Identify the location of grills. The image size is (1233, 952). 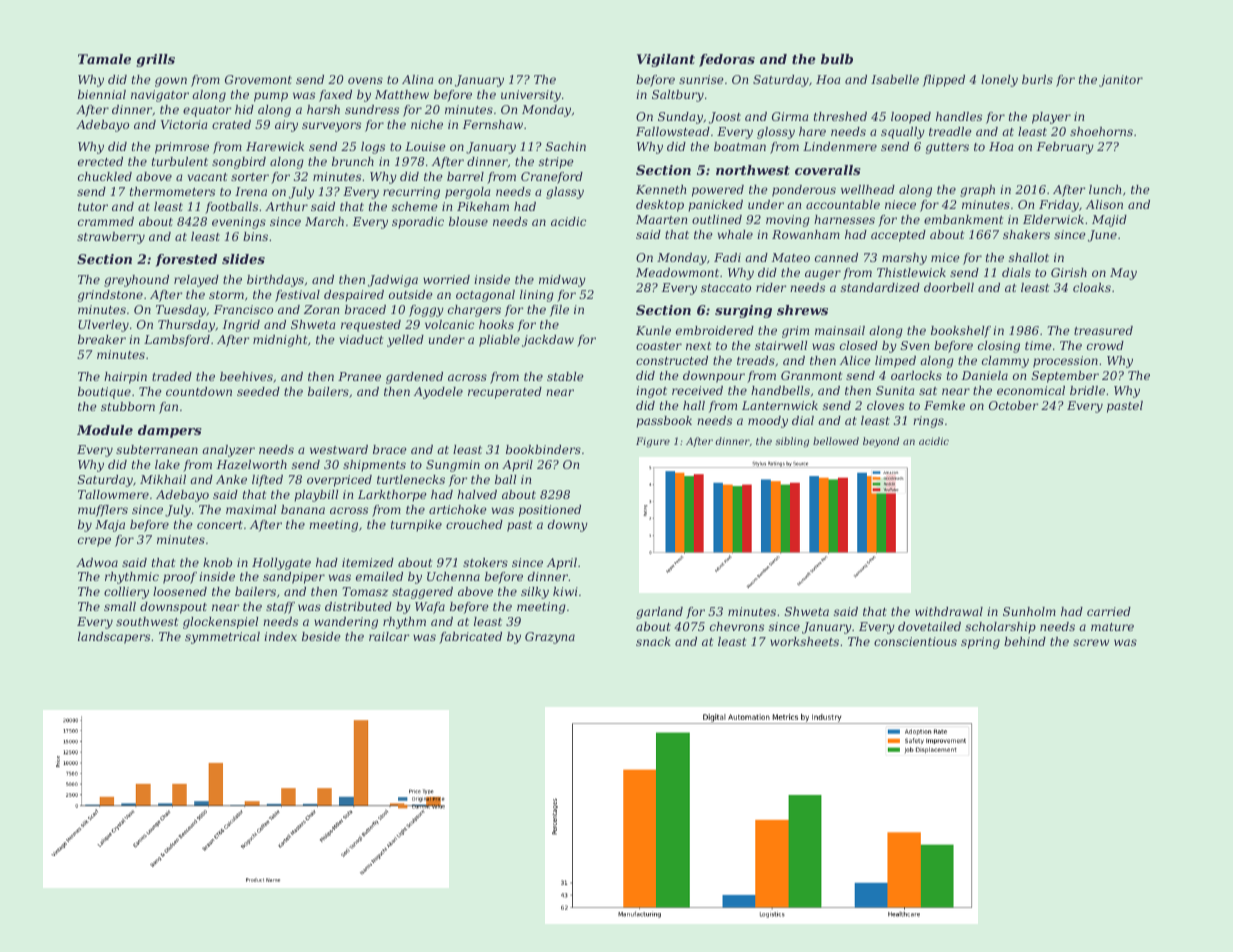
(155, 60).
